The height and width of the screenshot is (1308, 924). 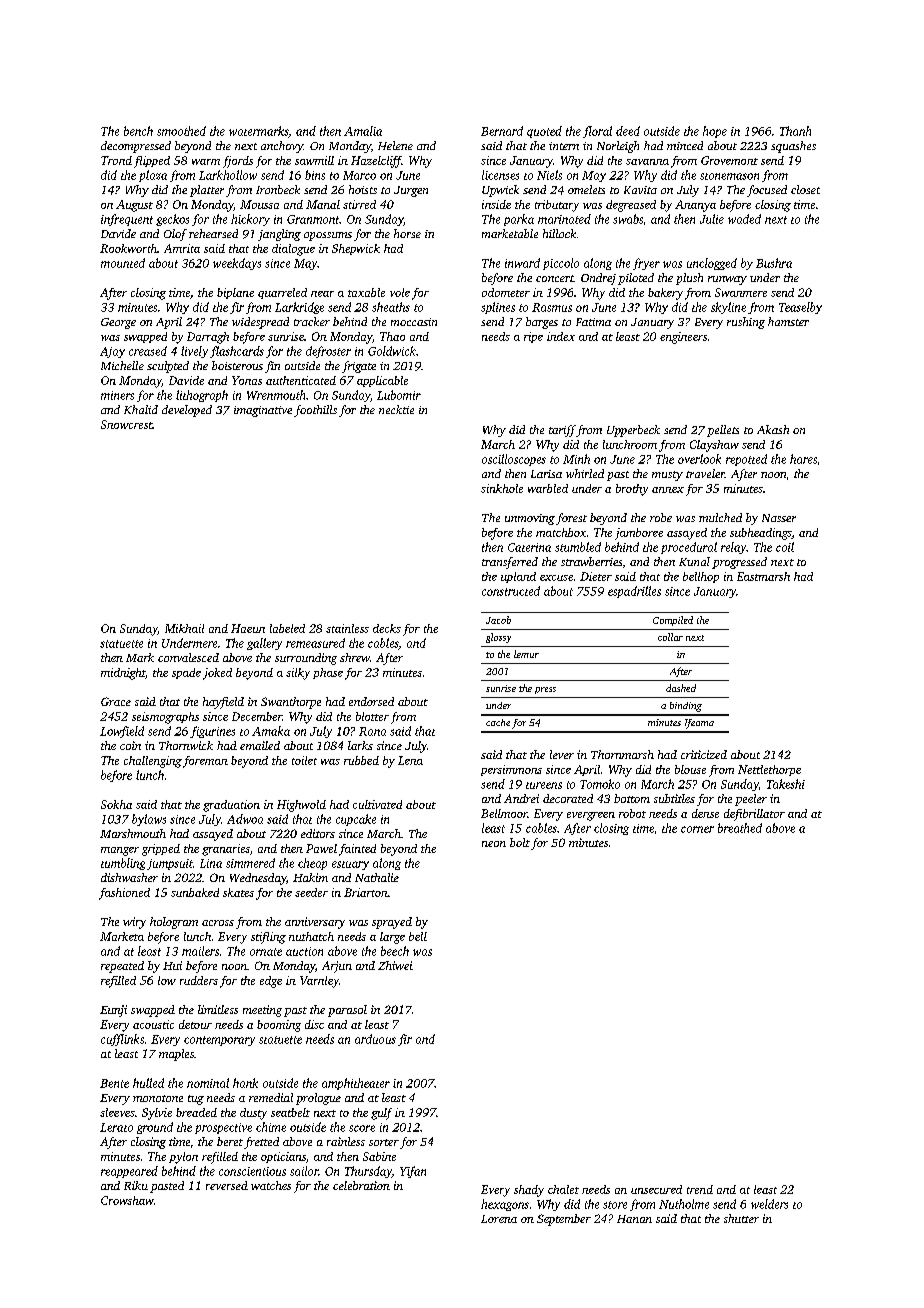 I want to click on Thanh, so click(x=795, y=131).
